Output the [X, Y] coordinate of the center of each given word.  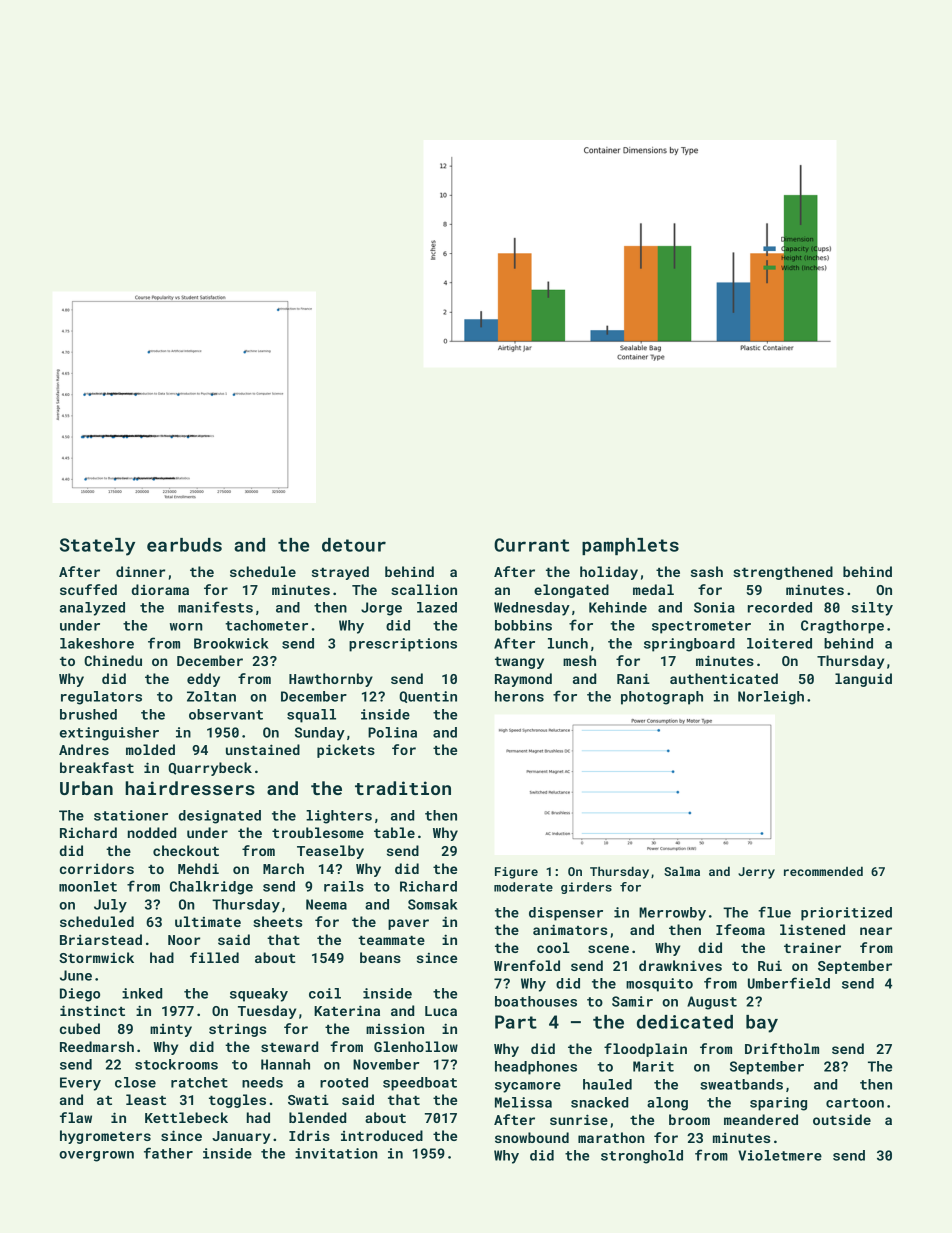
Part [516, 1022]
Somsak [433, 904]
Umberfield [789, 983]
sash [707, 571]
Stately [97, 547]
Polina [392, 732]
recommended [823, 871]
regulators [101, 698]
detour [354, 545]
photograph [662, 698]
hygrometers [105, 1137]
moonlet [88, 886]
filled [214, 957]
